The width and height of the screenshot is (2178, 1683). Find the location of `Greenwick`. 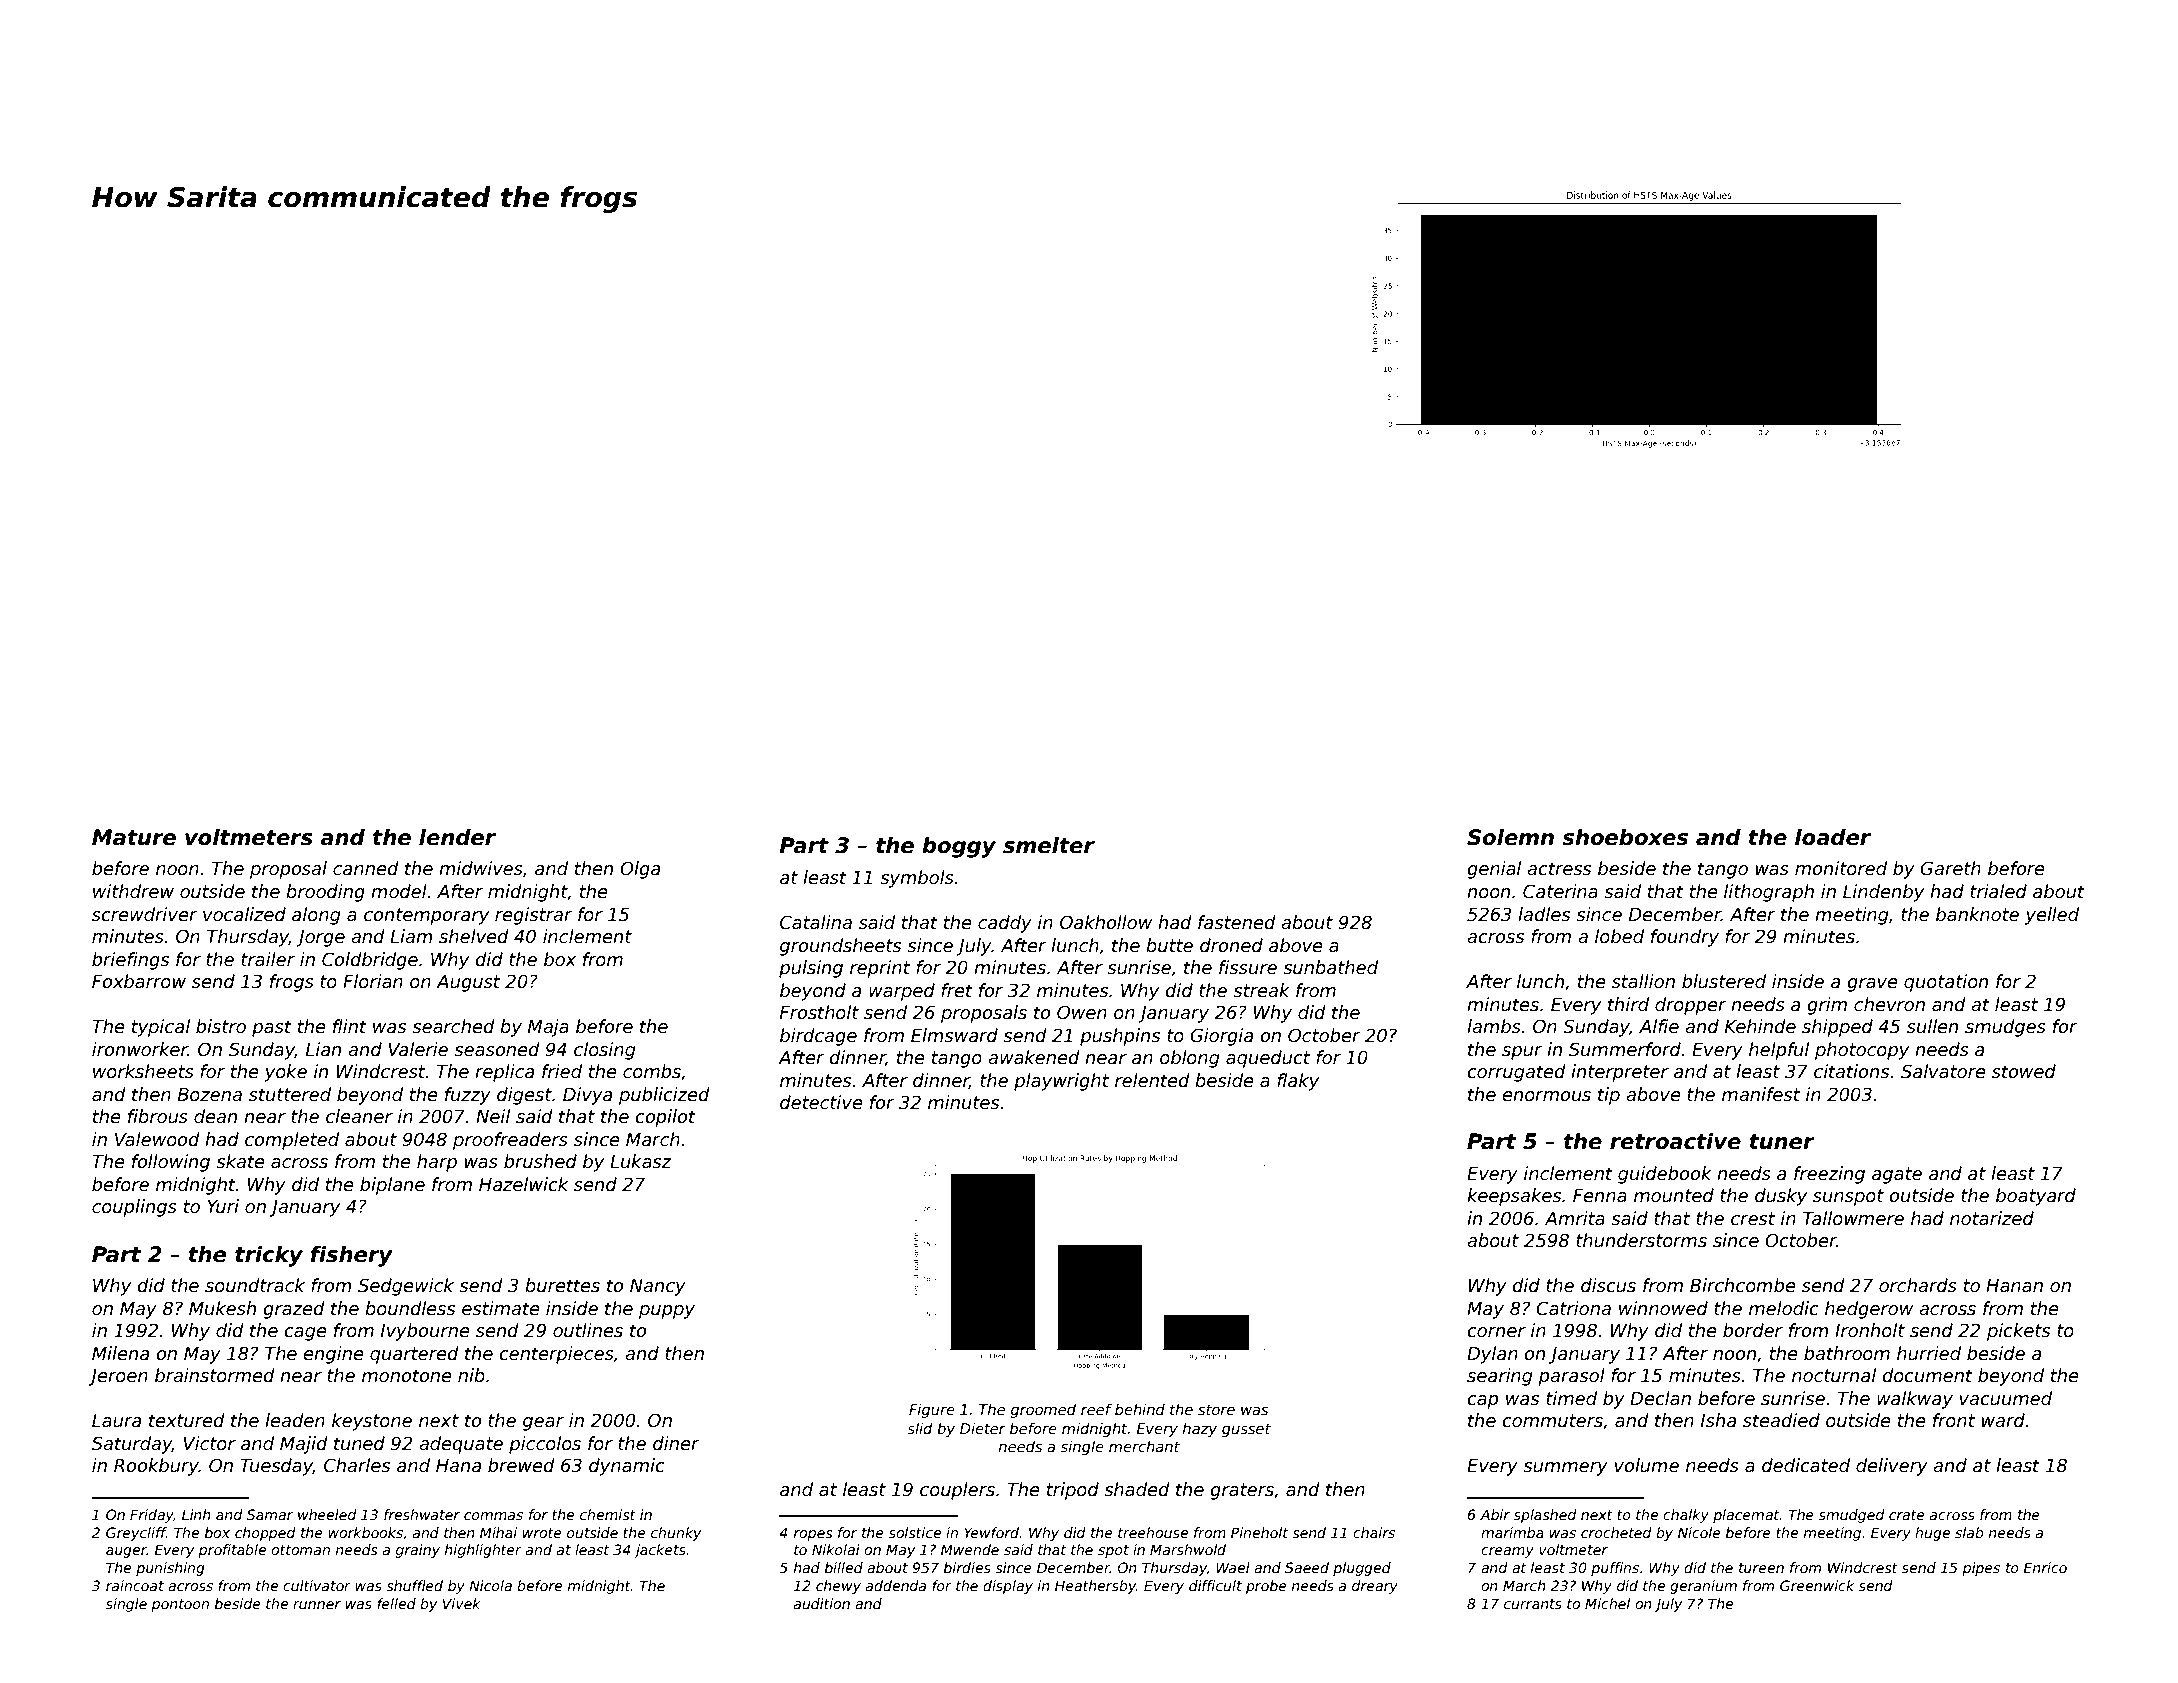

Greenwick is located at coordinates (1817, 1585).
